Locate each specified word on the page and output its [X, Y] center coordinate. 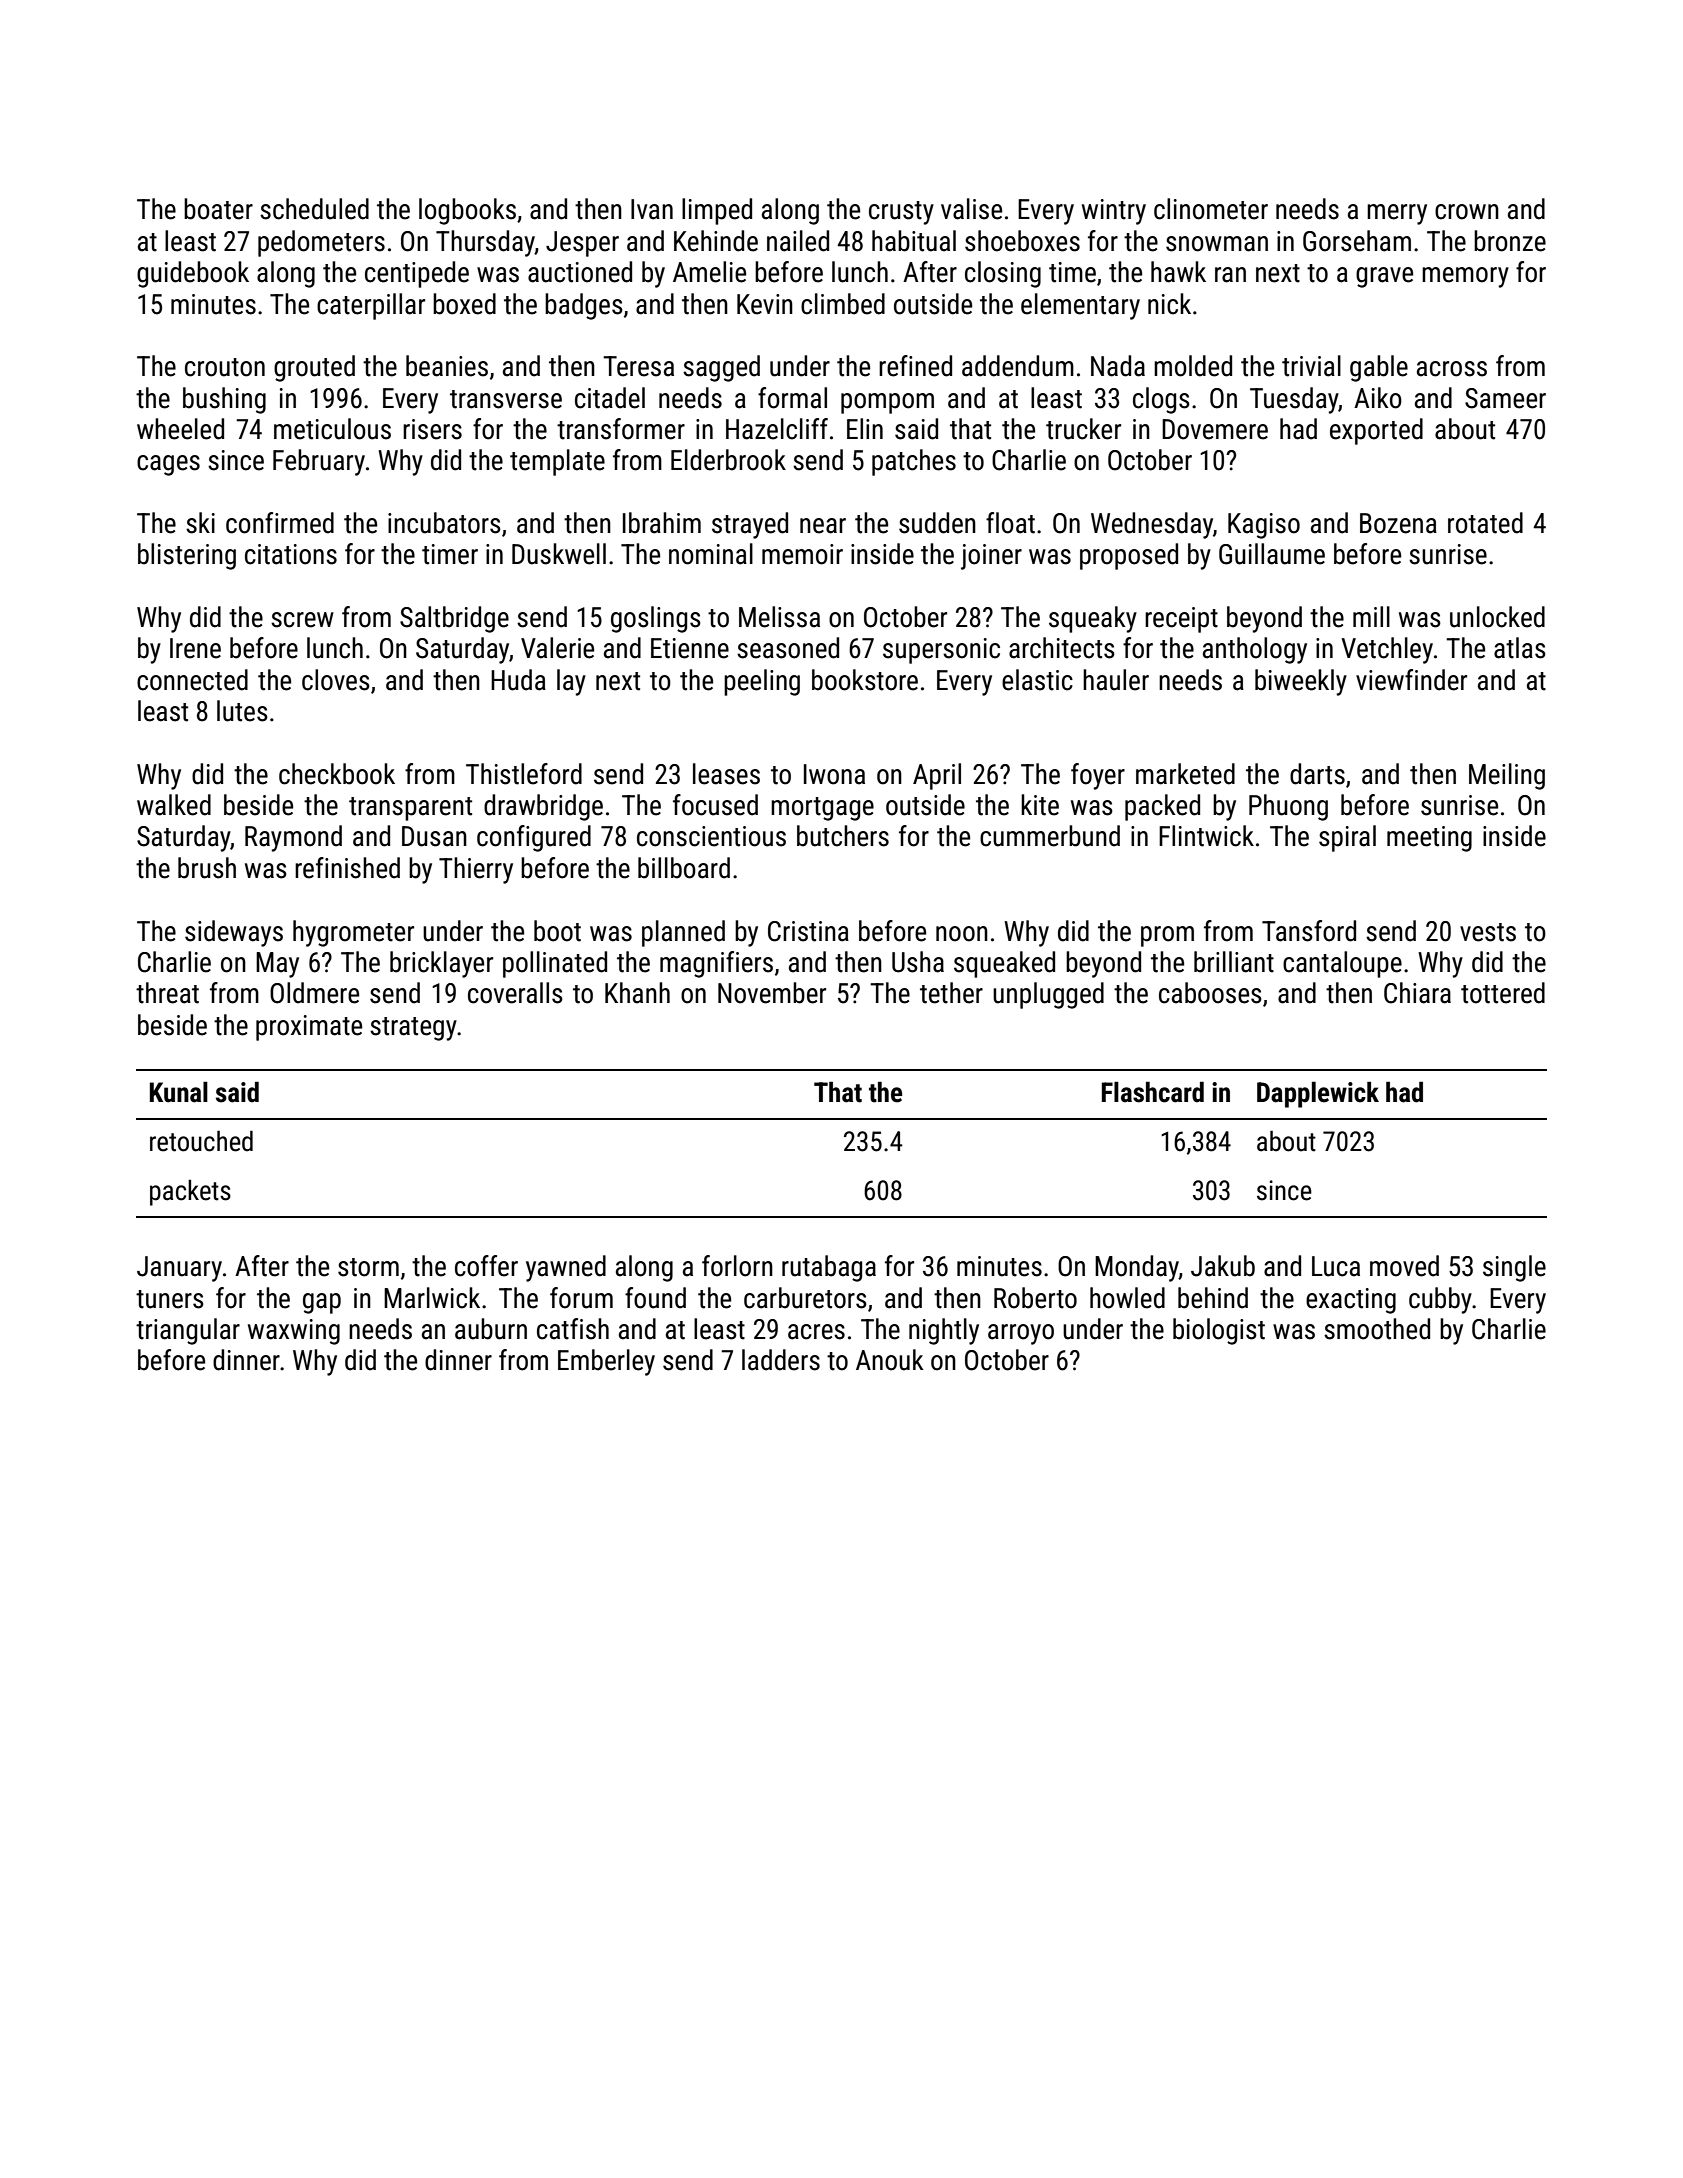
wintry [1114, 212]
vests [1488, 932]
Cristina [808, 931]
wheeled [180, 429]
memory [1465, 277]
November [772, 993]
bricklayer [441, 964]
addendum [1018, 366]
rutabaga [829, 1268]
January [179, 1269]
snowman [1217, 244]
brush [207, 868]
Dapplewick [1318, 1094]
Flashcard [1153, 1092]
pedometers [321, 243]
